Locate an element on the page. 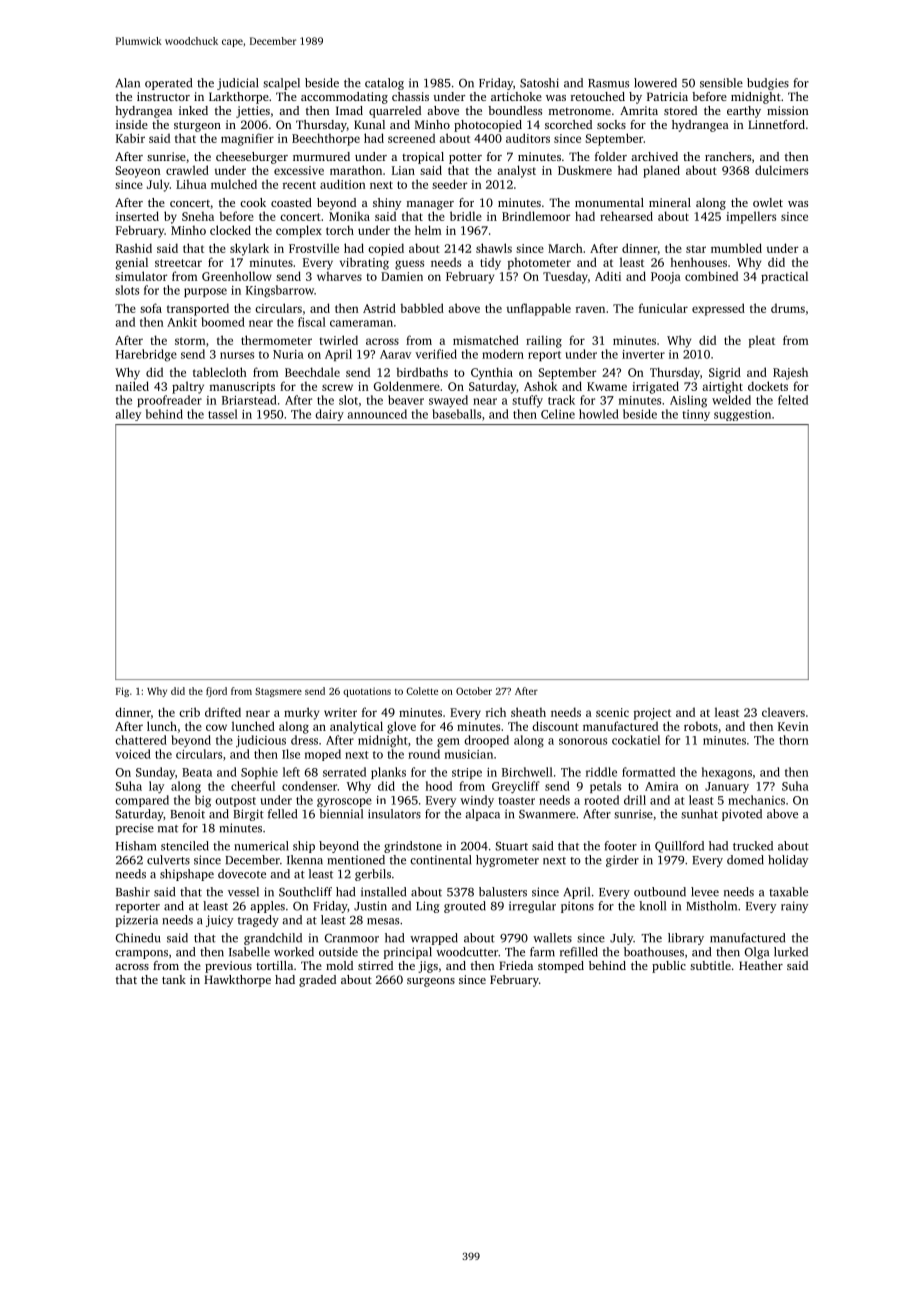 The image size is (924, 1308). scalpel is located at coordinates (281, 84).
